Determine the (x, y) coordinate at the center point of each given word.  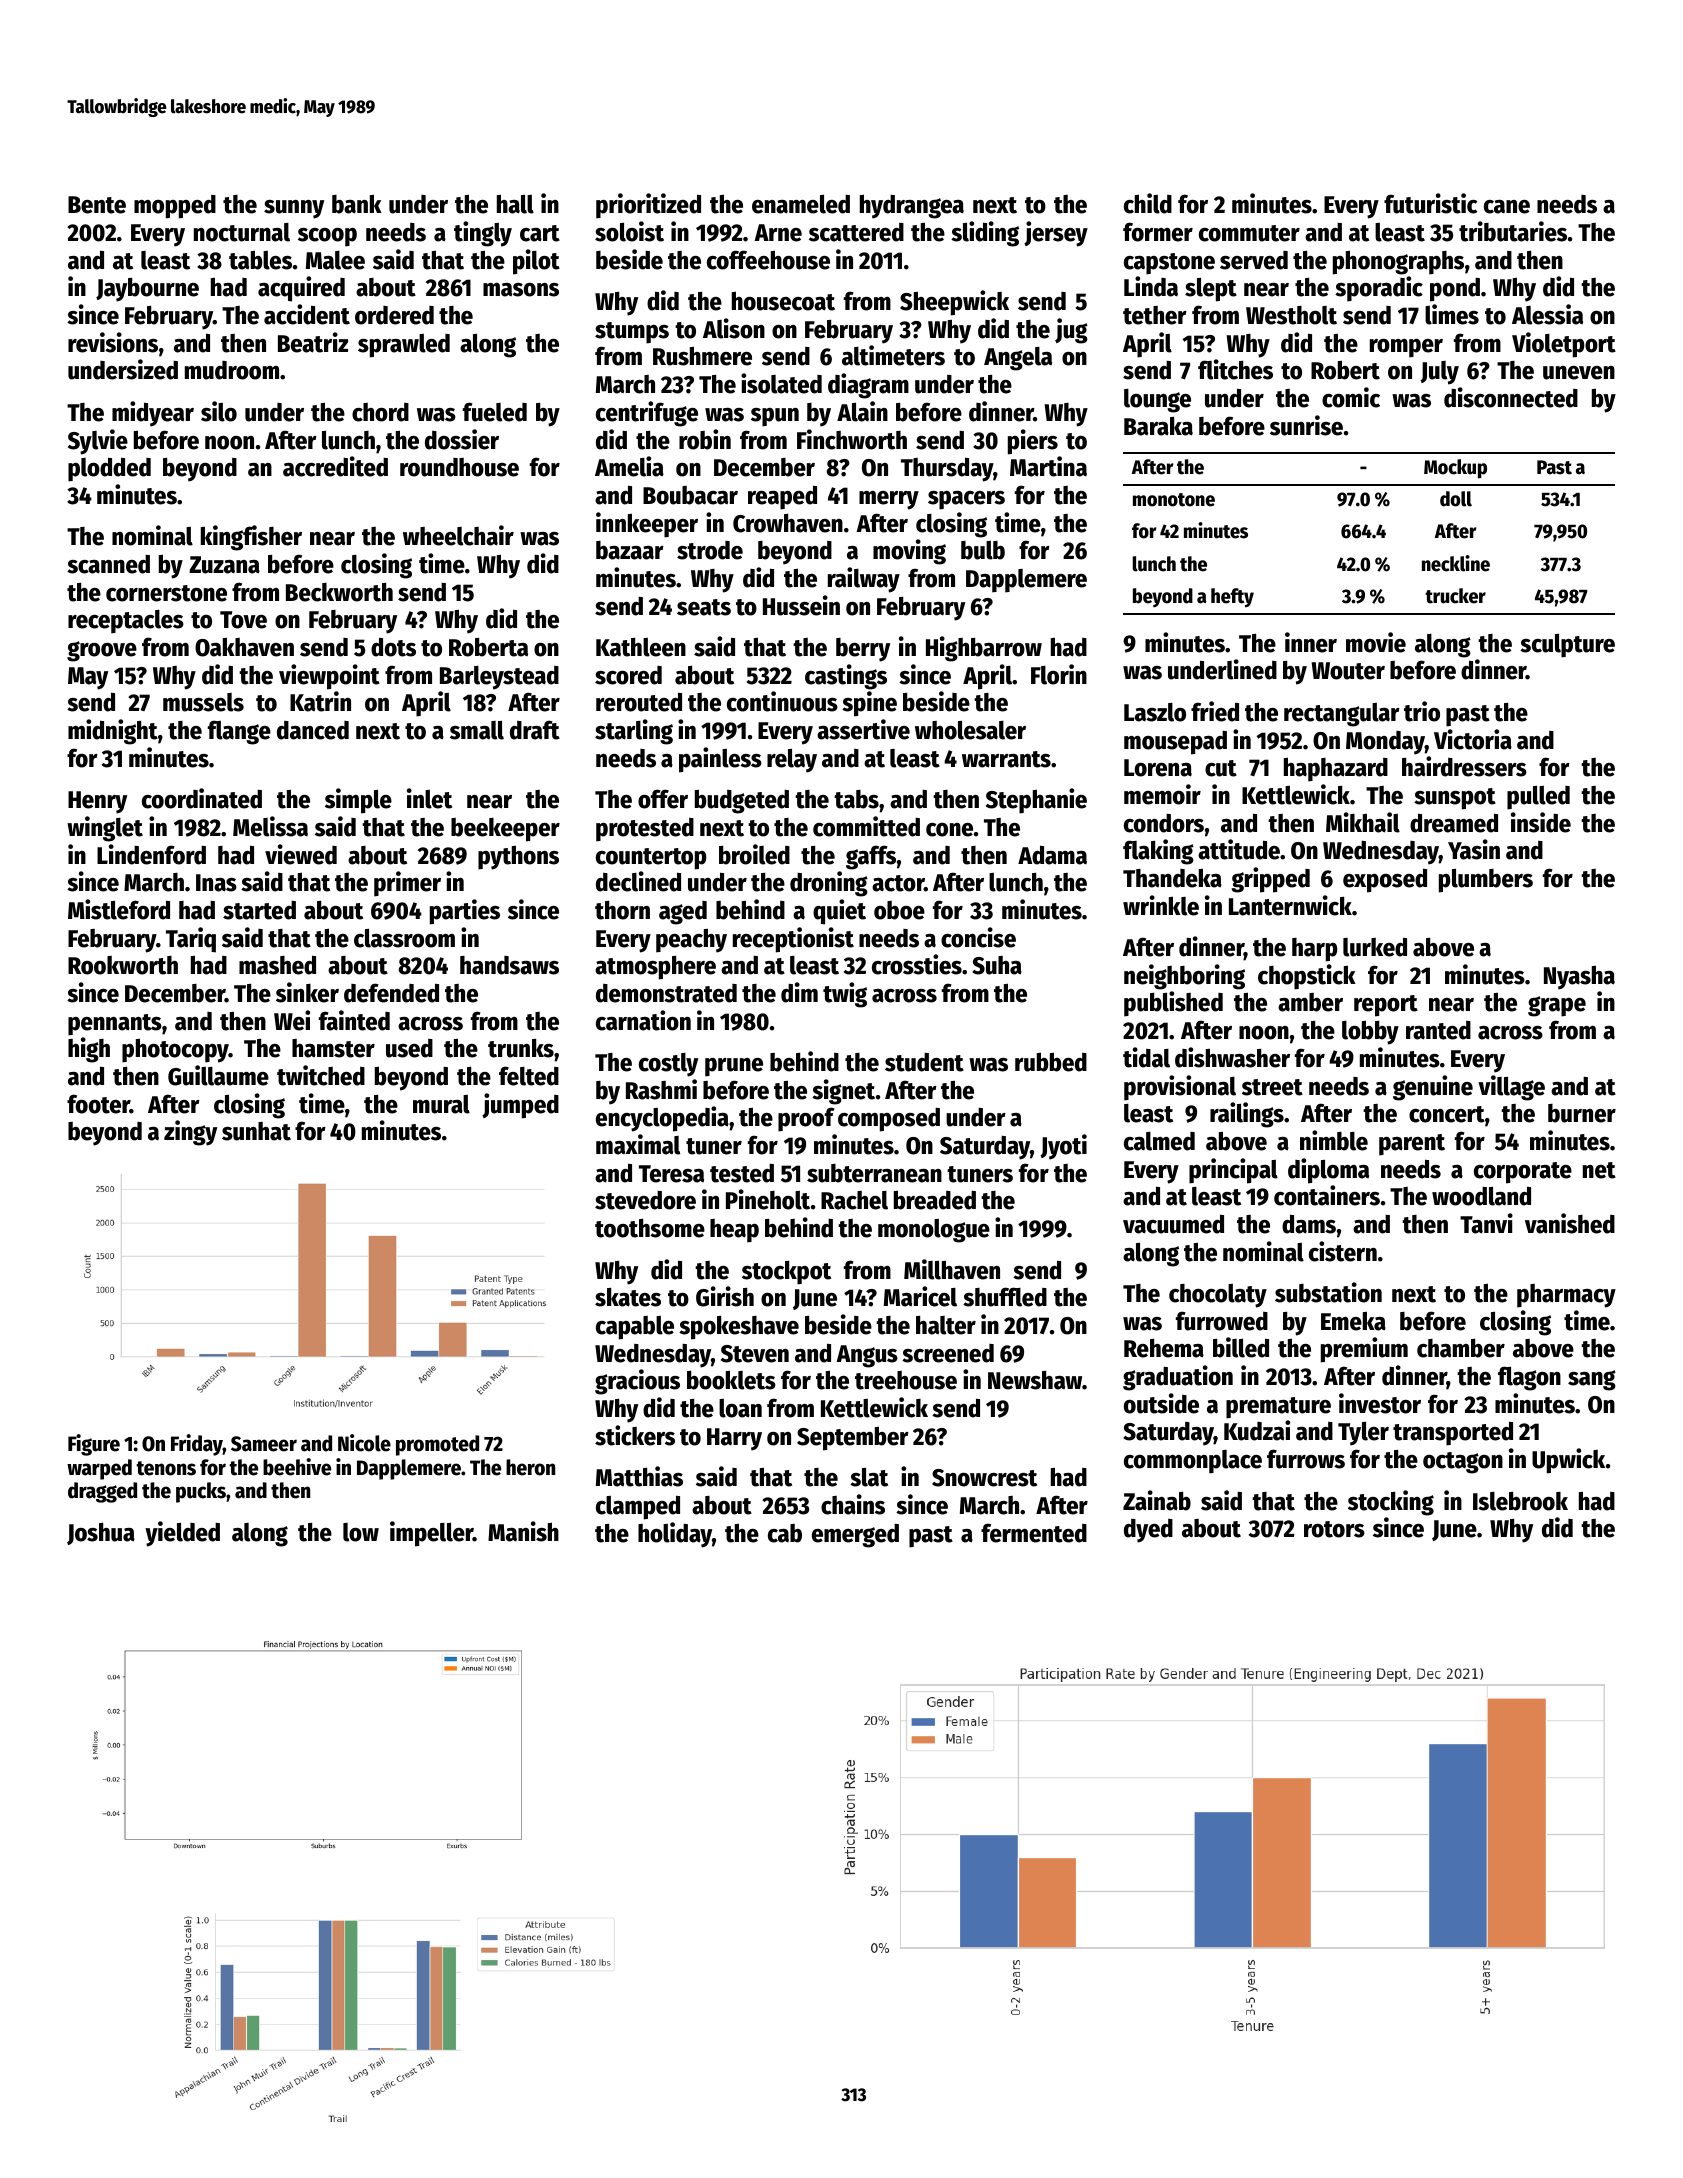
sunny (294, 209)
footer (98, 1104)
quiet (839, 912)
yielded (182, 1534)
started (259, 910)
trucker (1455, 596)
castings (846, 677)
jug (1071, 331)
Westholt (1291, 315)
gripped (1270, 880)
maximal (638, 1144)
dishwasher (1232, 1057)
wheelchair (458, 535)
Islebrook (1520, 1501)
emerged (855, 1536)
